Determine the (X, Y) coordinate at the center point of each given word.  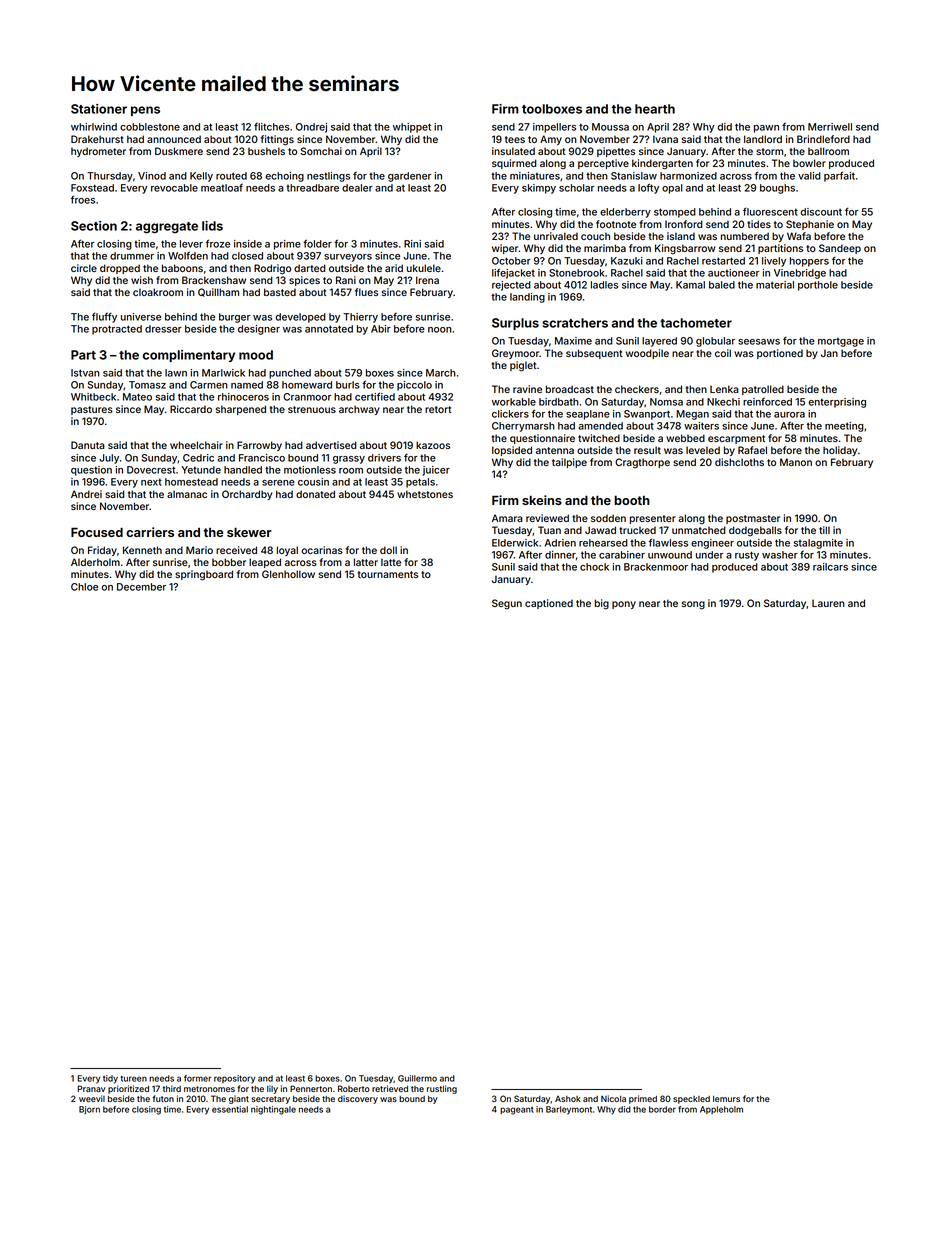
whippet (412, 128)
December (141, 587)
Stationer (99, 109)
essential (230, 1109)
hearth (655, 109)
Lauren (828, 603)
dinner (560, 555)
